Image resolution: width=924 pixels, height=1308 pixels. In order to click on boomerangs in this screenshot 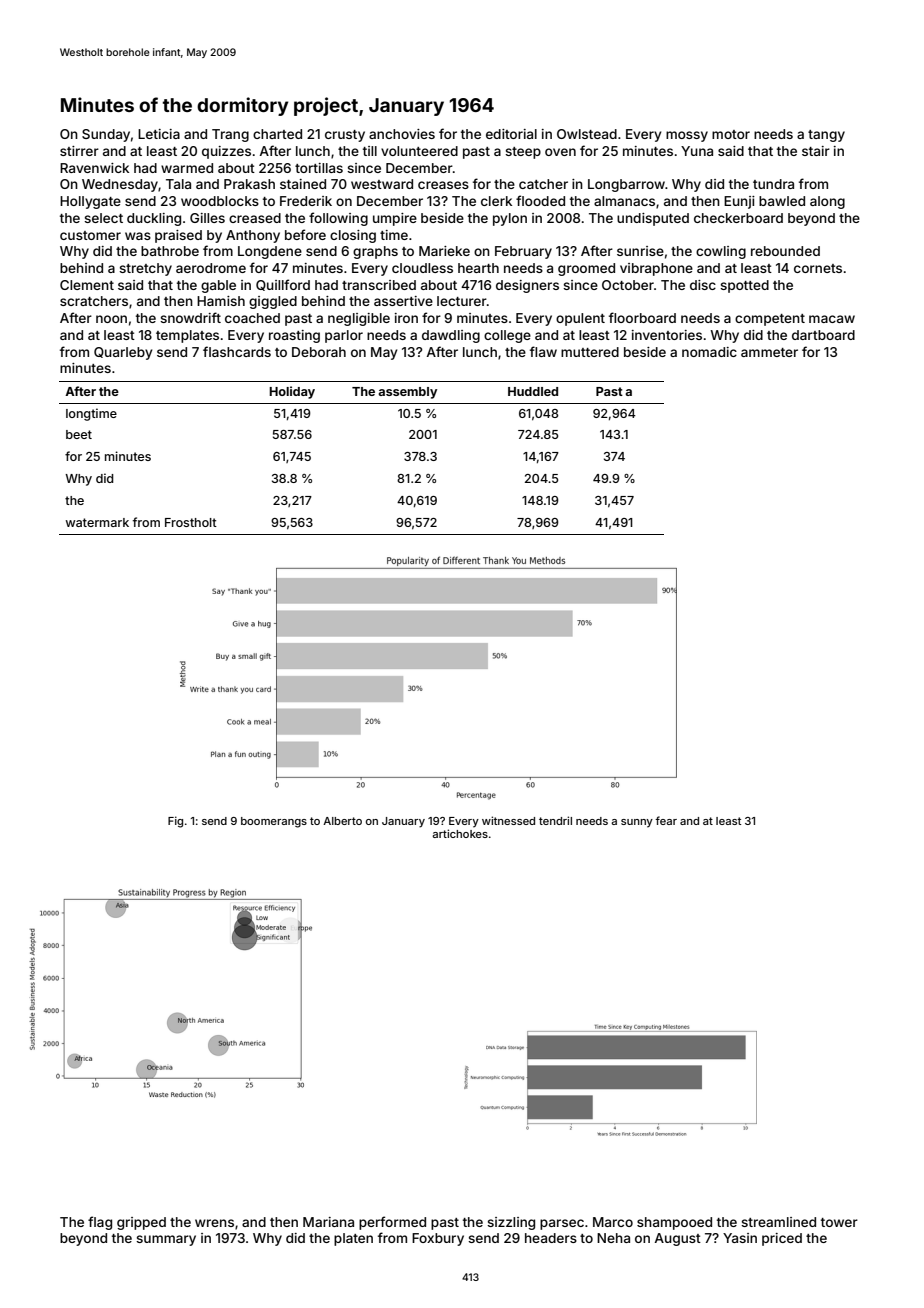, I will do `click(274, 822)`.
